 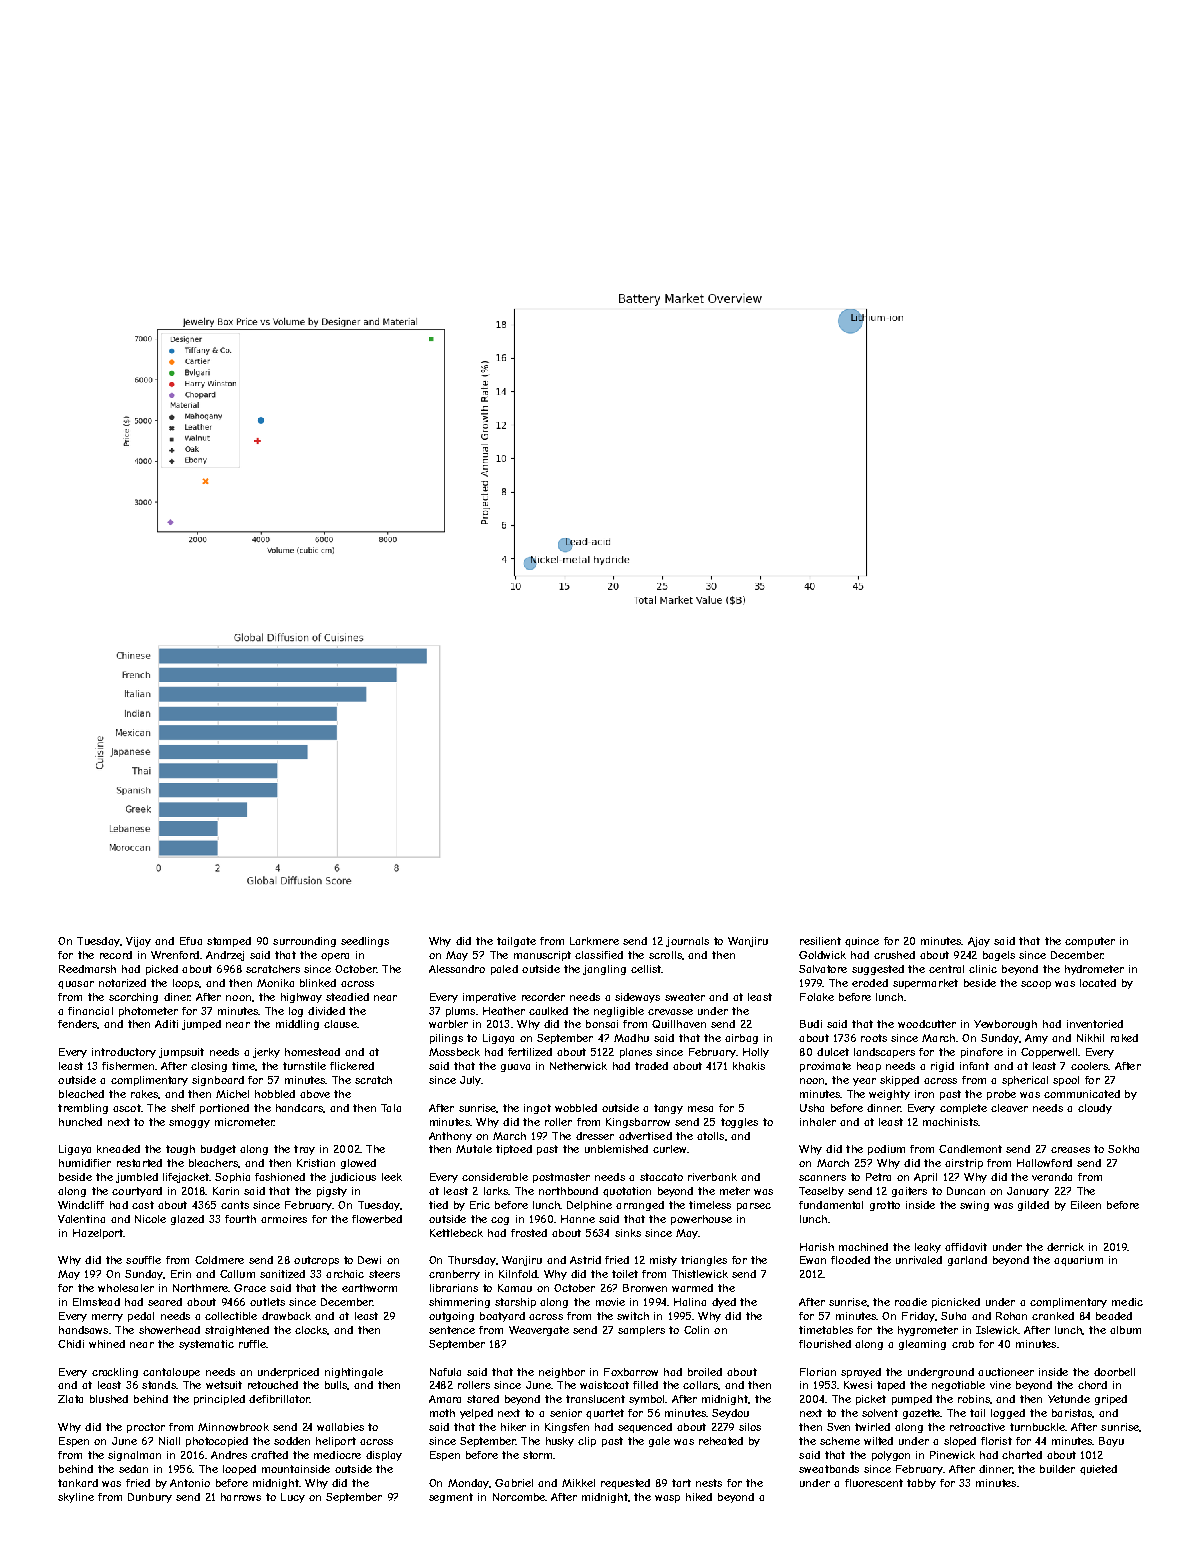 I want to click on Duncan, so click(x=966, y=1191).
